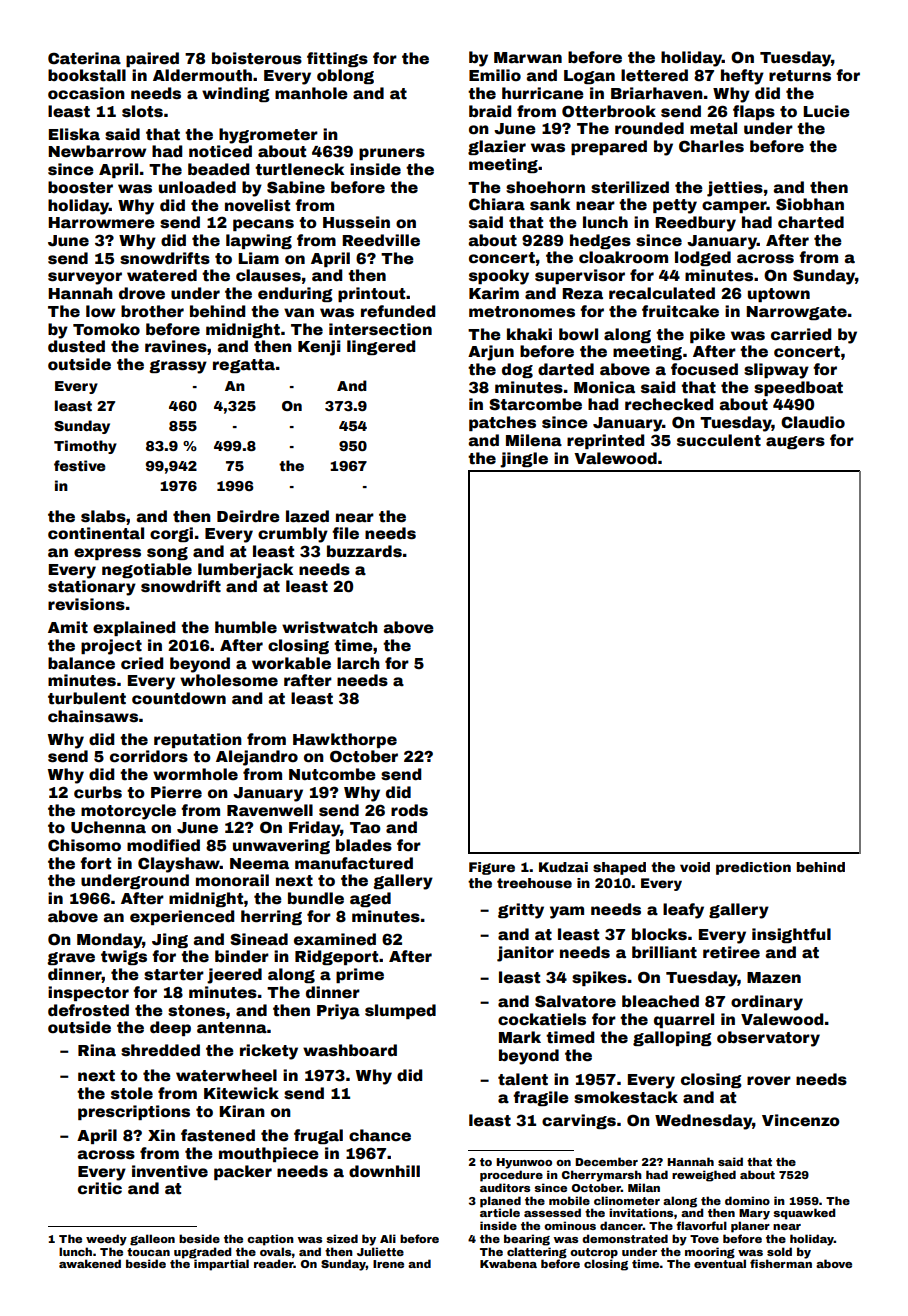 The height and width of the document is (1316, 908). I want to click on Emilio, so click(495, 75).
